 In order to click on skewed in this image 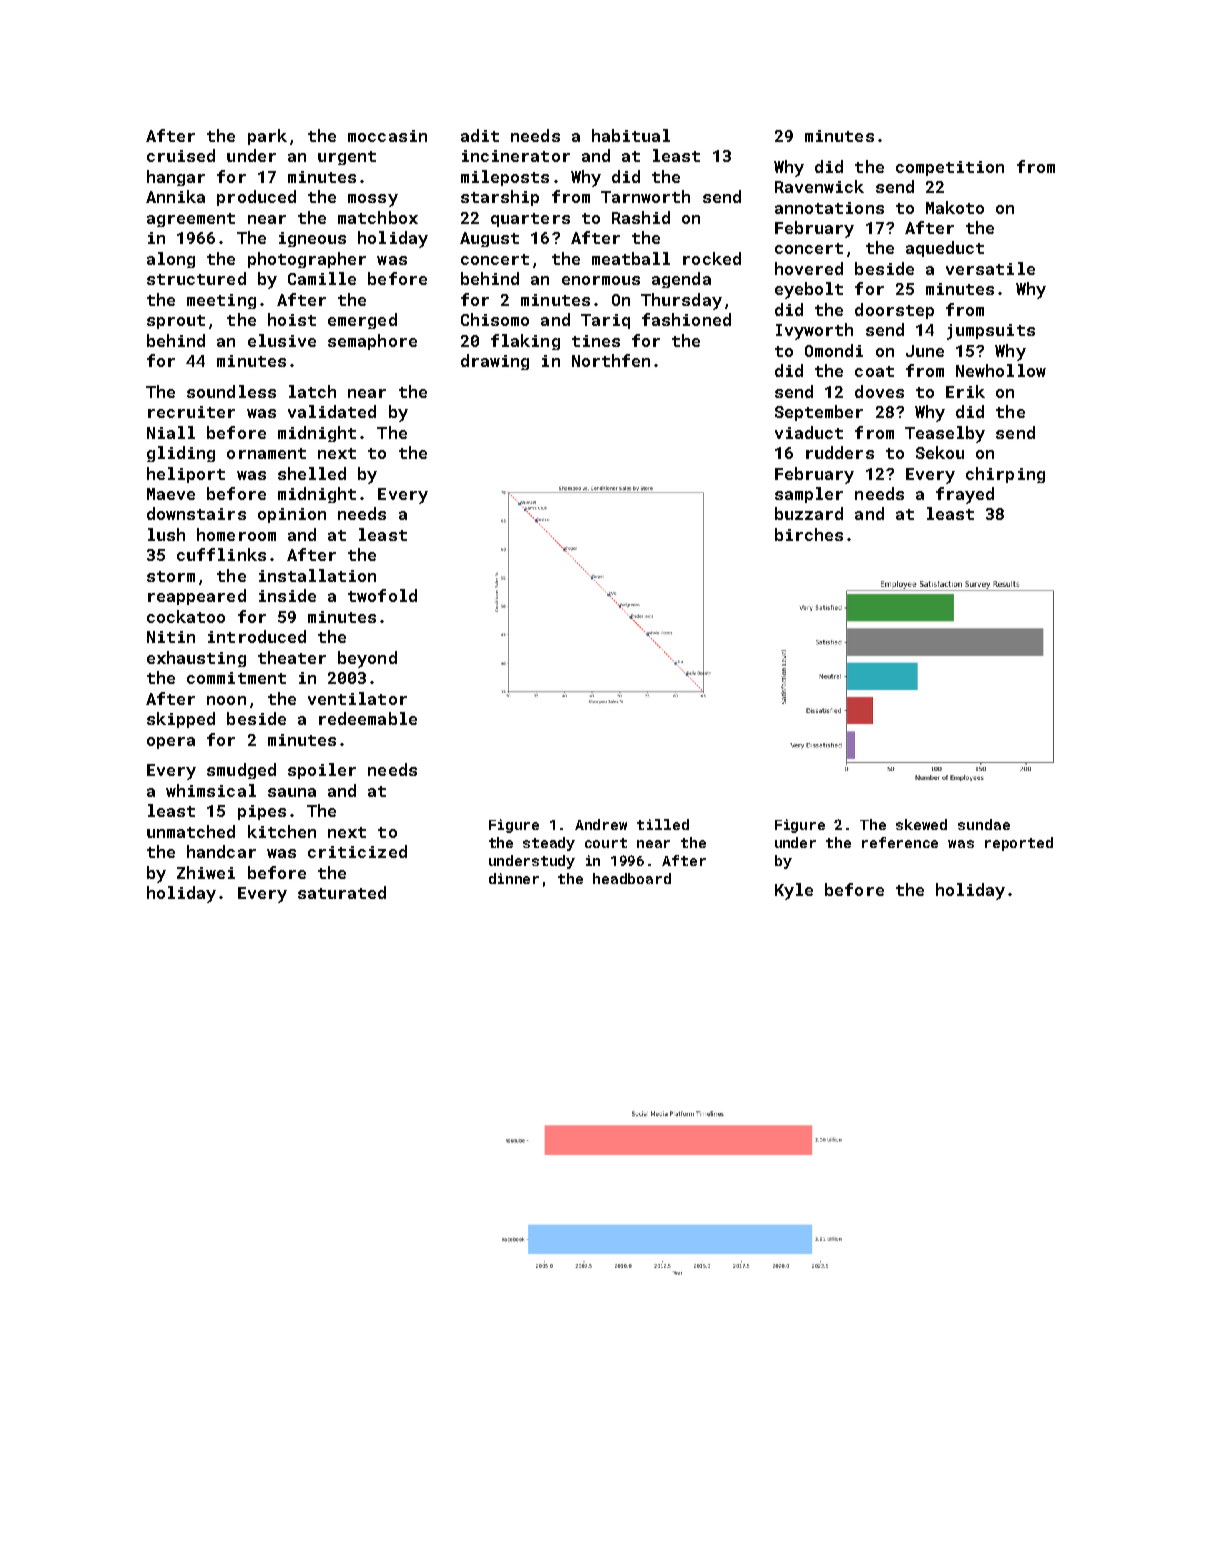, I will do `click(921, 824)`.
